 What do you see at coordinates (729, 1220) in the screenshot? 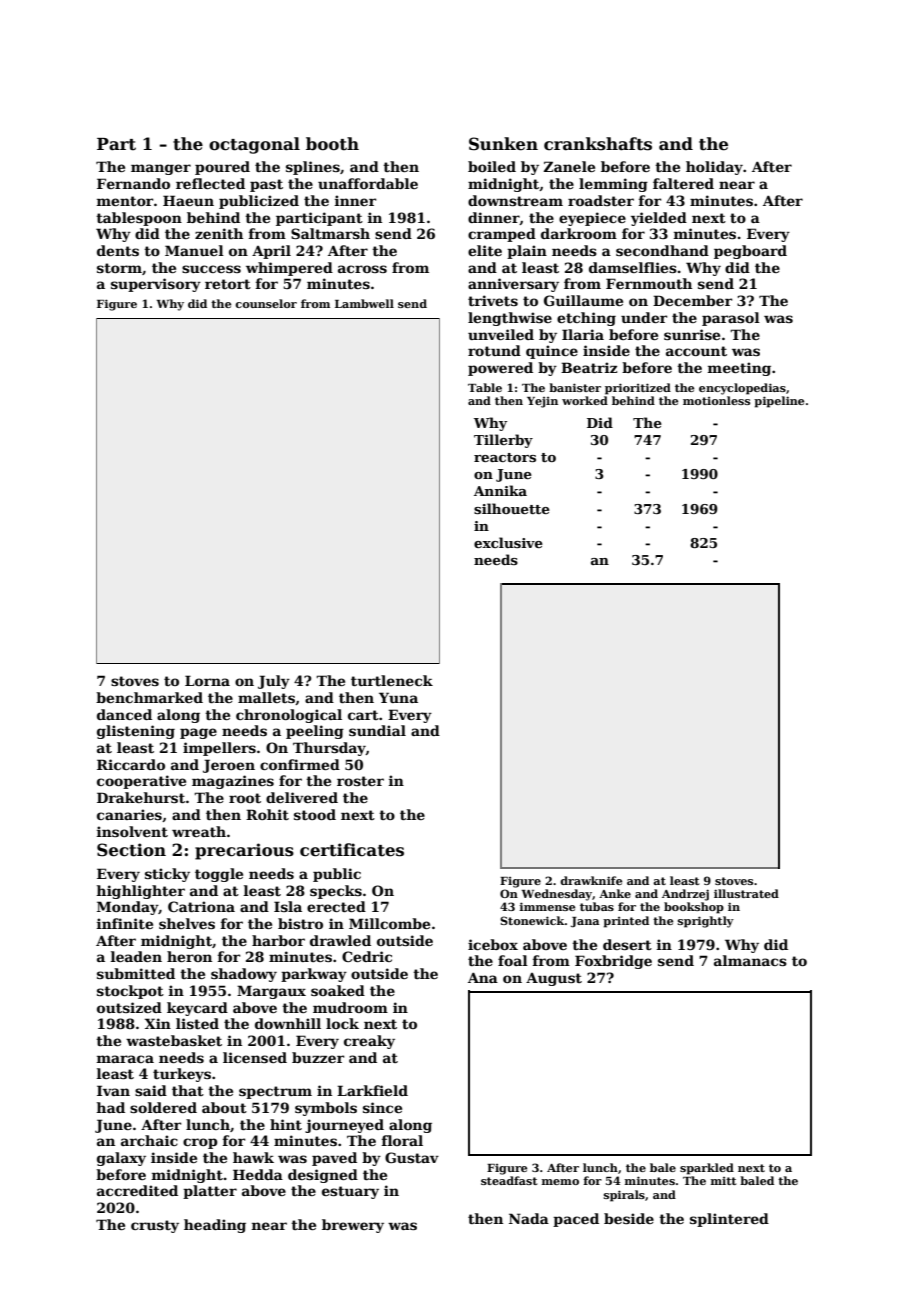
I see `splintered` at bounding box center [729, 1220].
